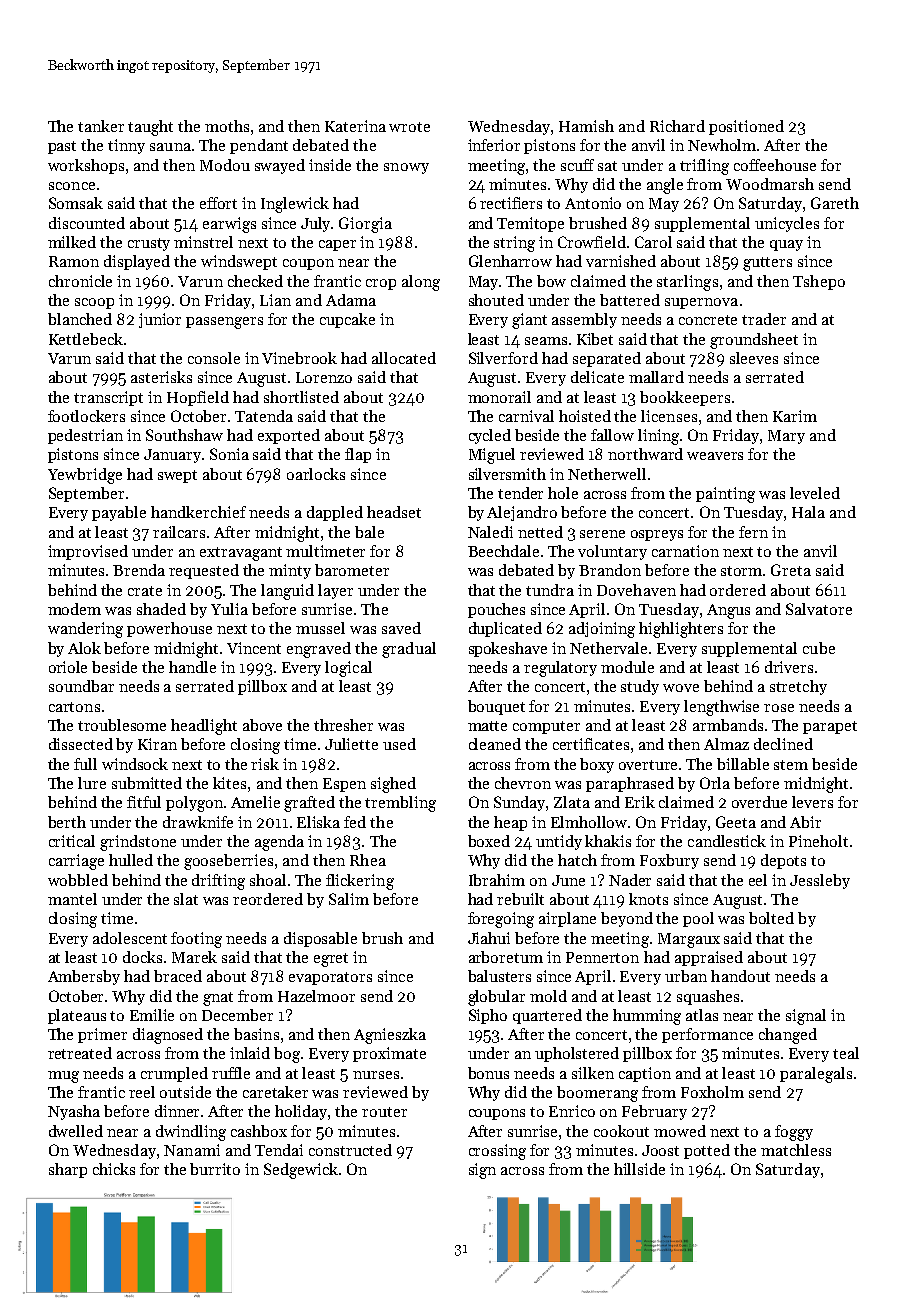  Describe the element at coordinates (685, 398) in the screenshot. I see `bookkeepers` at that location.
